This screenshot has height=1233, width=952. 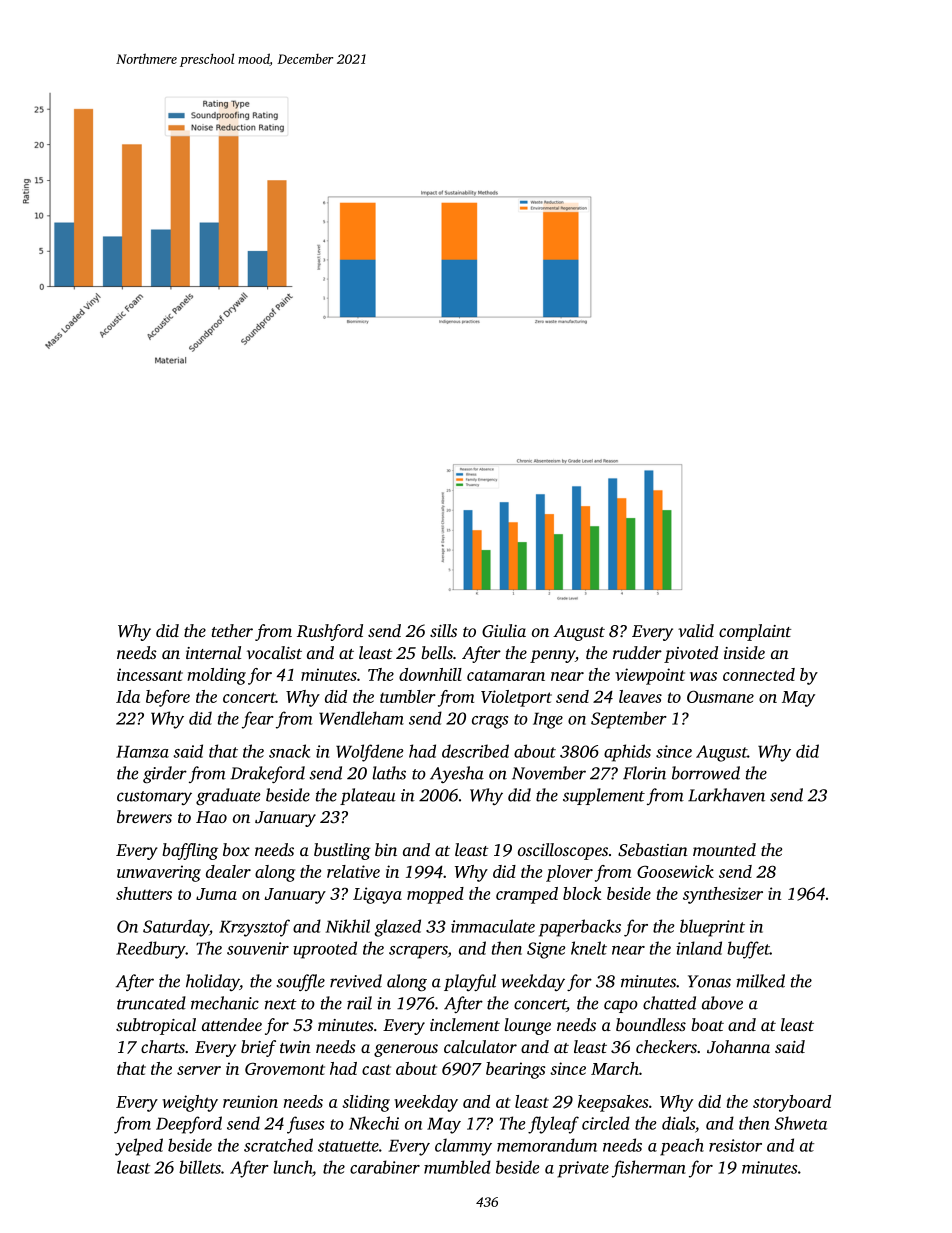 What do you see at coordinates (144, 816) in the screenshot?
I see `brewers` at bounding box center [144, 816].
